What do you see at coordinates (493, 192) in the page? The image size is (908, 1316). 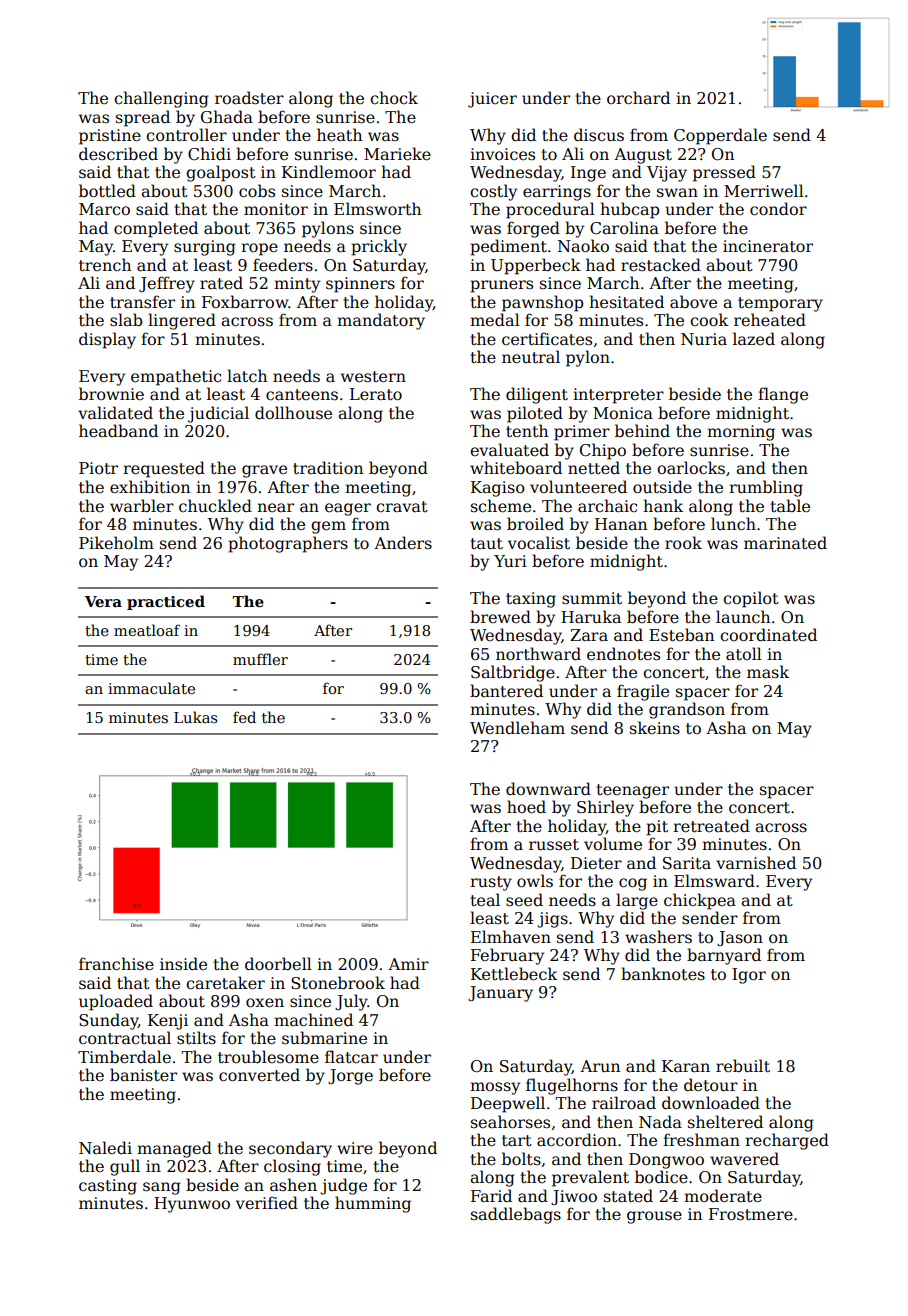 I see `costly` at bounding box center [493, 192].
